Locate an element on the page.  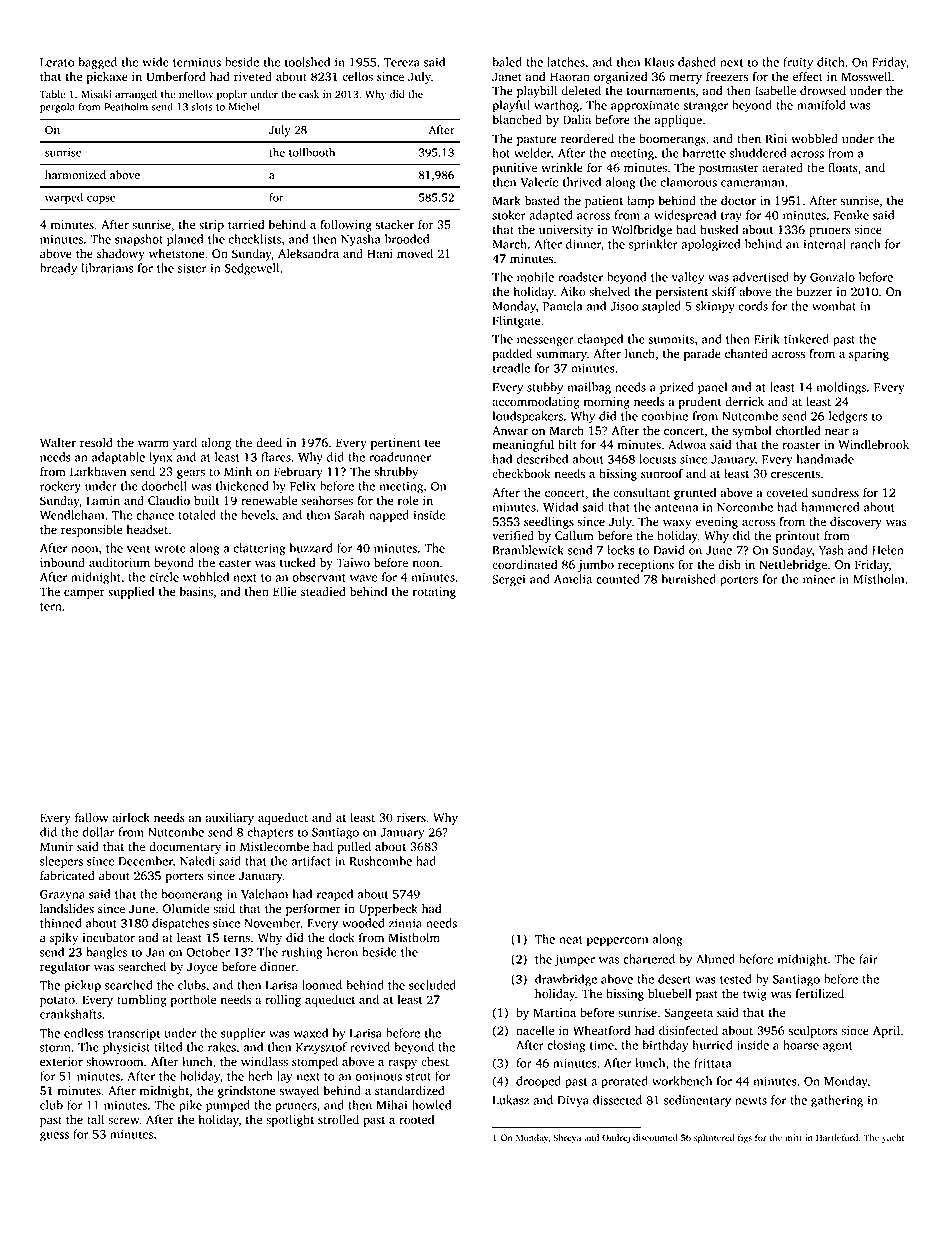
regulator is located at coordinates (65, 968).
